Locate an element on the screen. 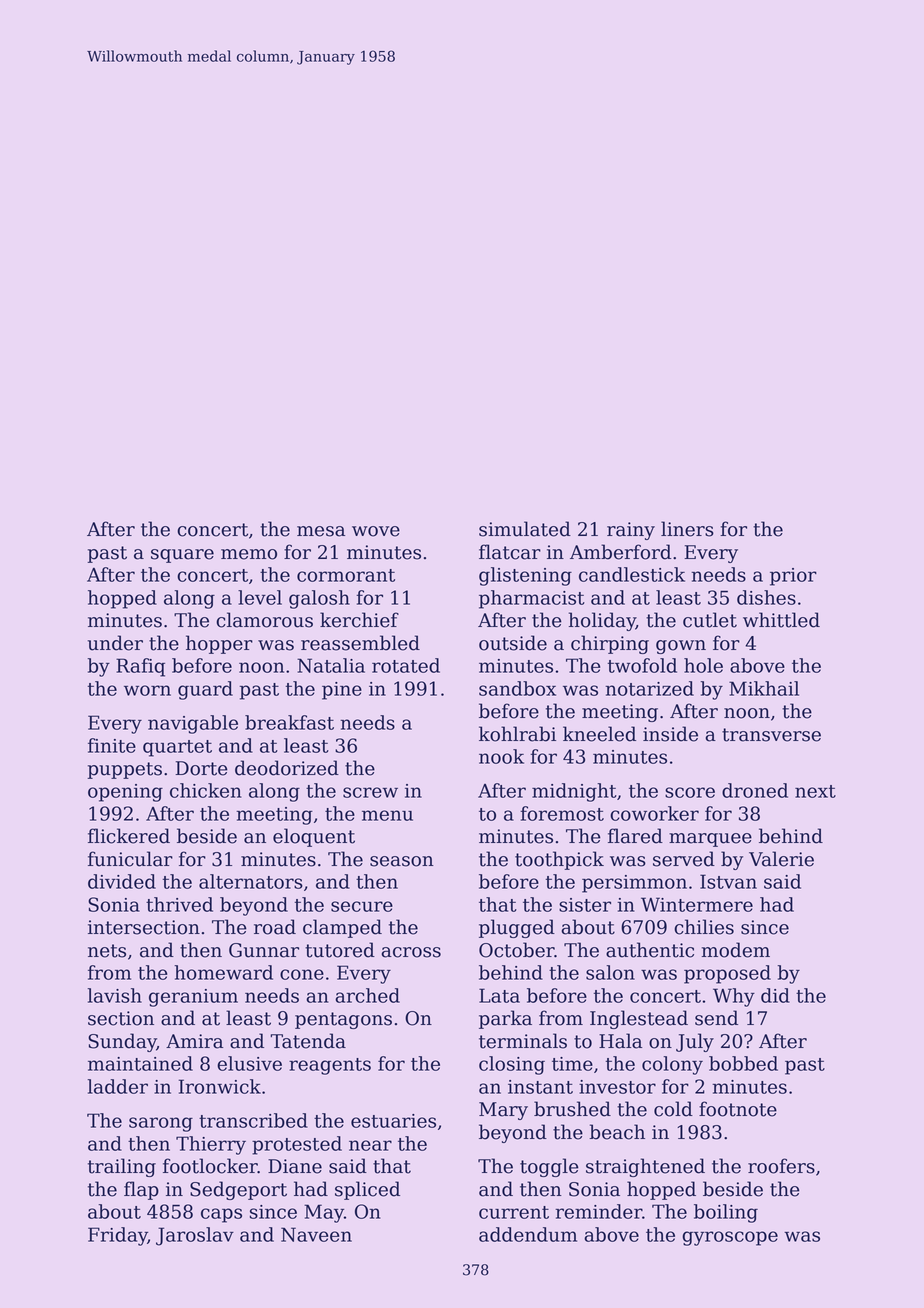 This screenshot has height=1308, width=924. under is located at coordinates (115, 643).
